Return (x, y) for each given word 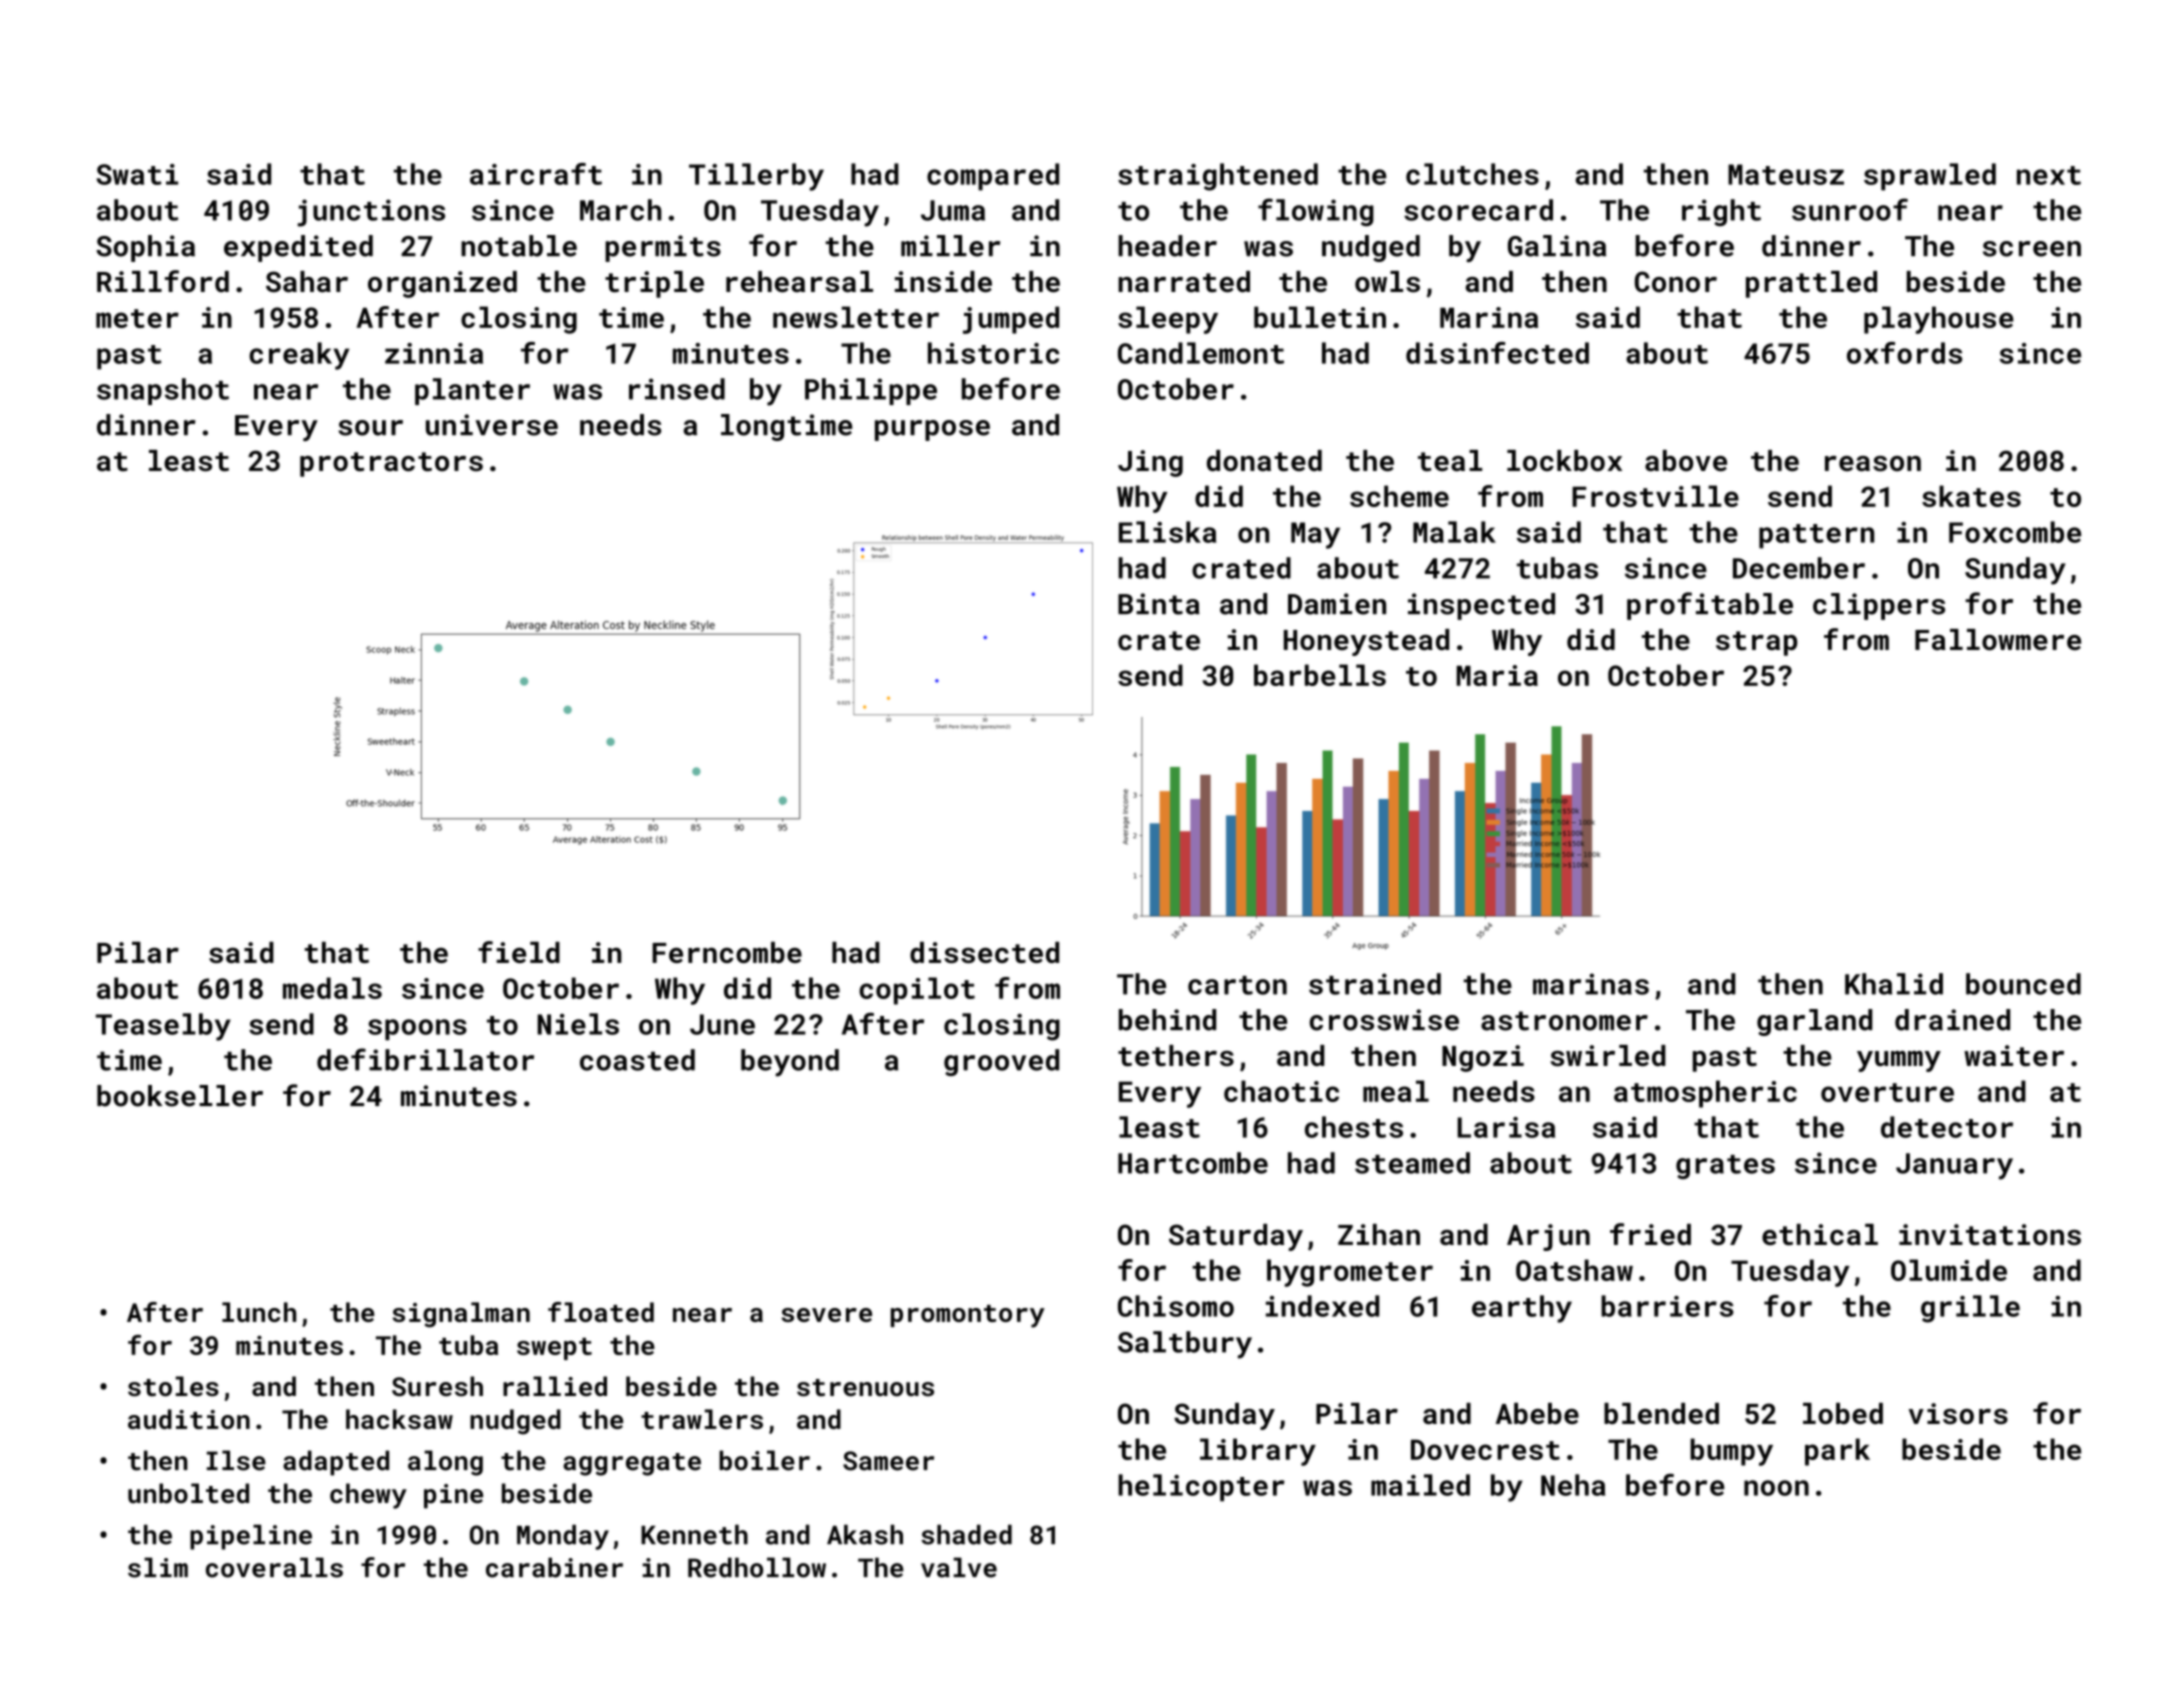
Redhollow (757, 1567)
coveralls (274, 1567)
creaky (299, 356)
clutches (1472, 174)
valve (959, 1567)
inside (943, 282)
